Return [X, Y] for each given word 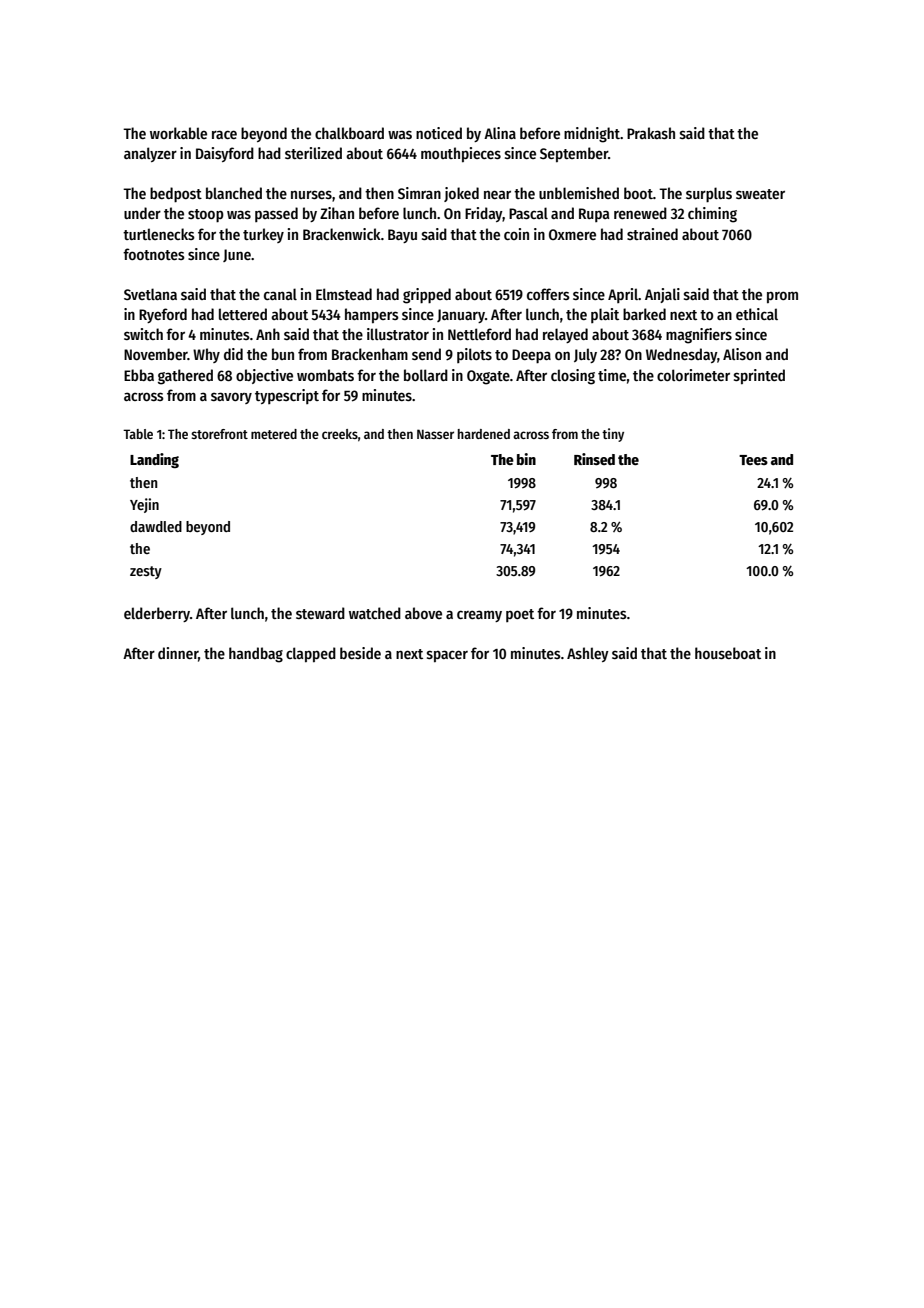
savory [231, 398]
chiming [712, 215]
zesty [146, 572]
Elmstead [344, 294]
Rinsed [594, 459]
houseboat [728, 653]
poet [520, 615]
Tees [753, 460]
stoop [206, 215]
